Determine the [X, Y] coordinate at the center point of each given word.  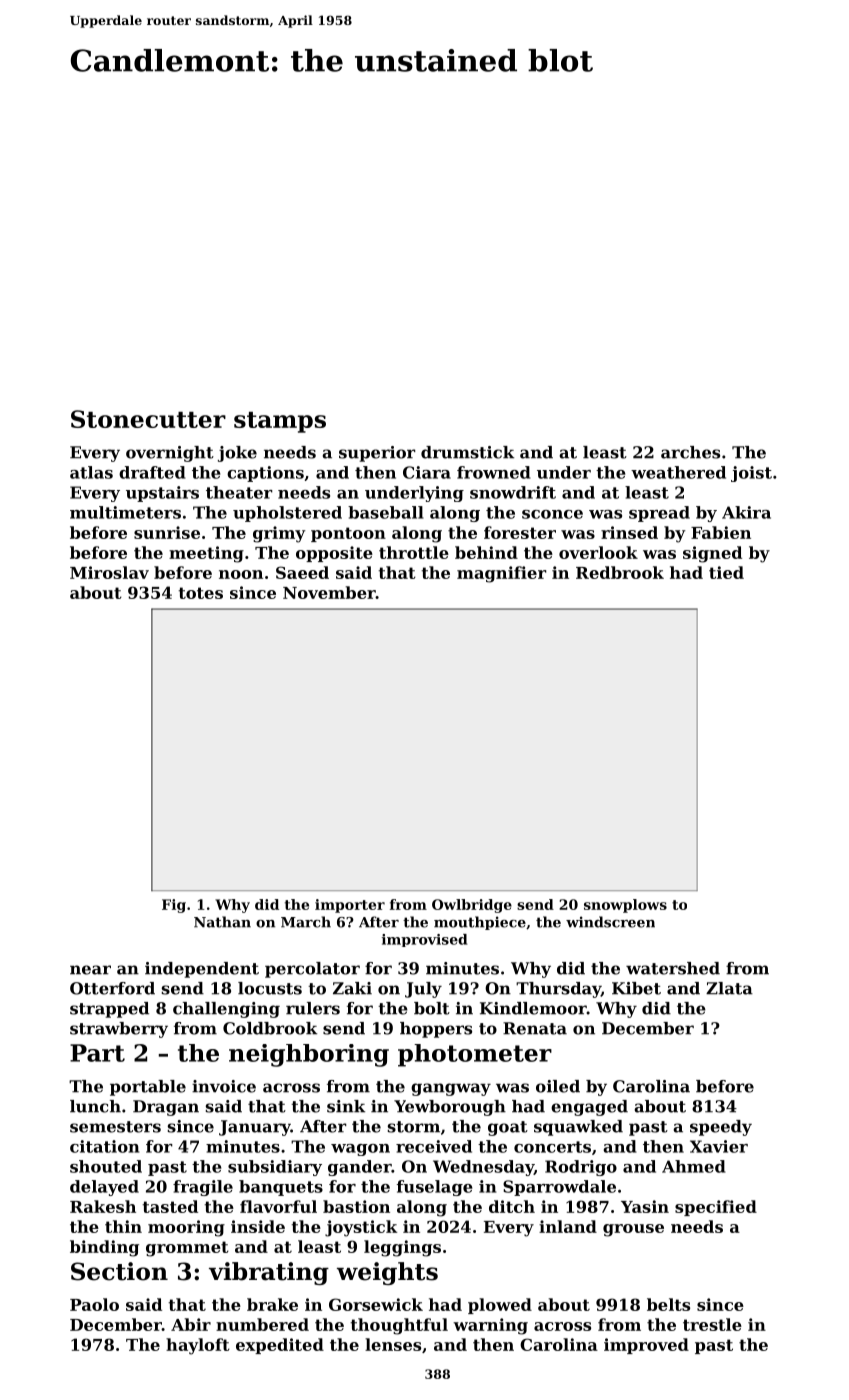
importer [350, 906]
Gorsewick [376, 1304]
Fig [174, 906]
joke [237, 454]
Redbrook [620, 572]
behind [486, 552]
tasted [170, 1206]
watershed [673, 968]
